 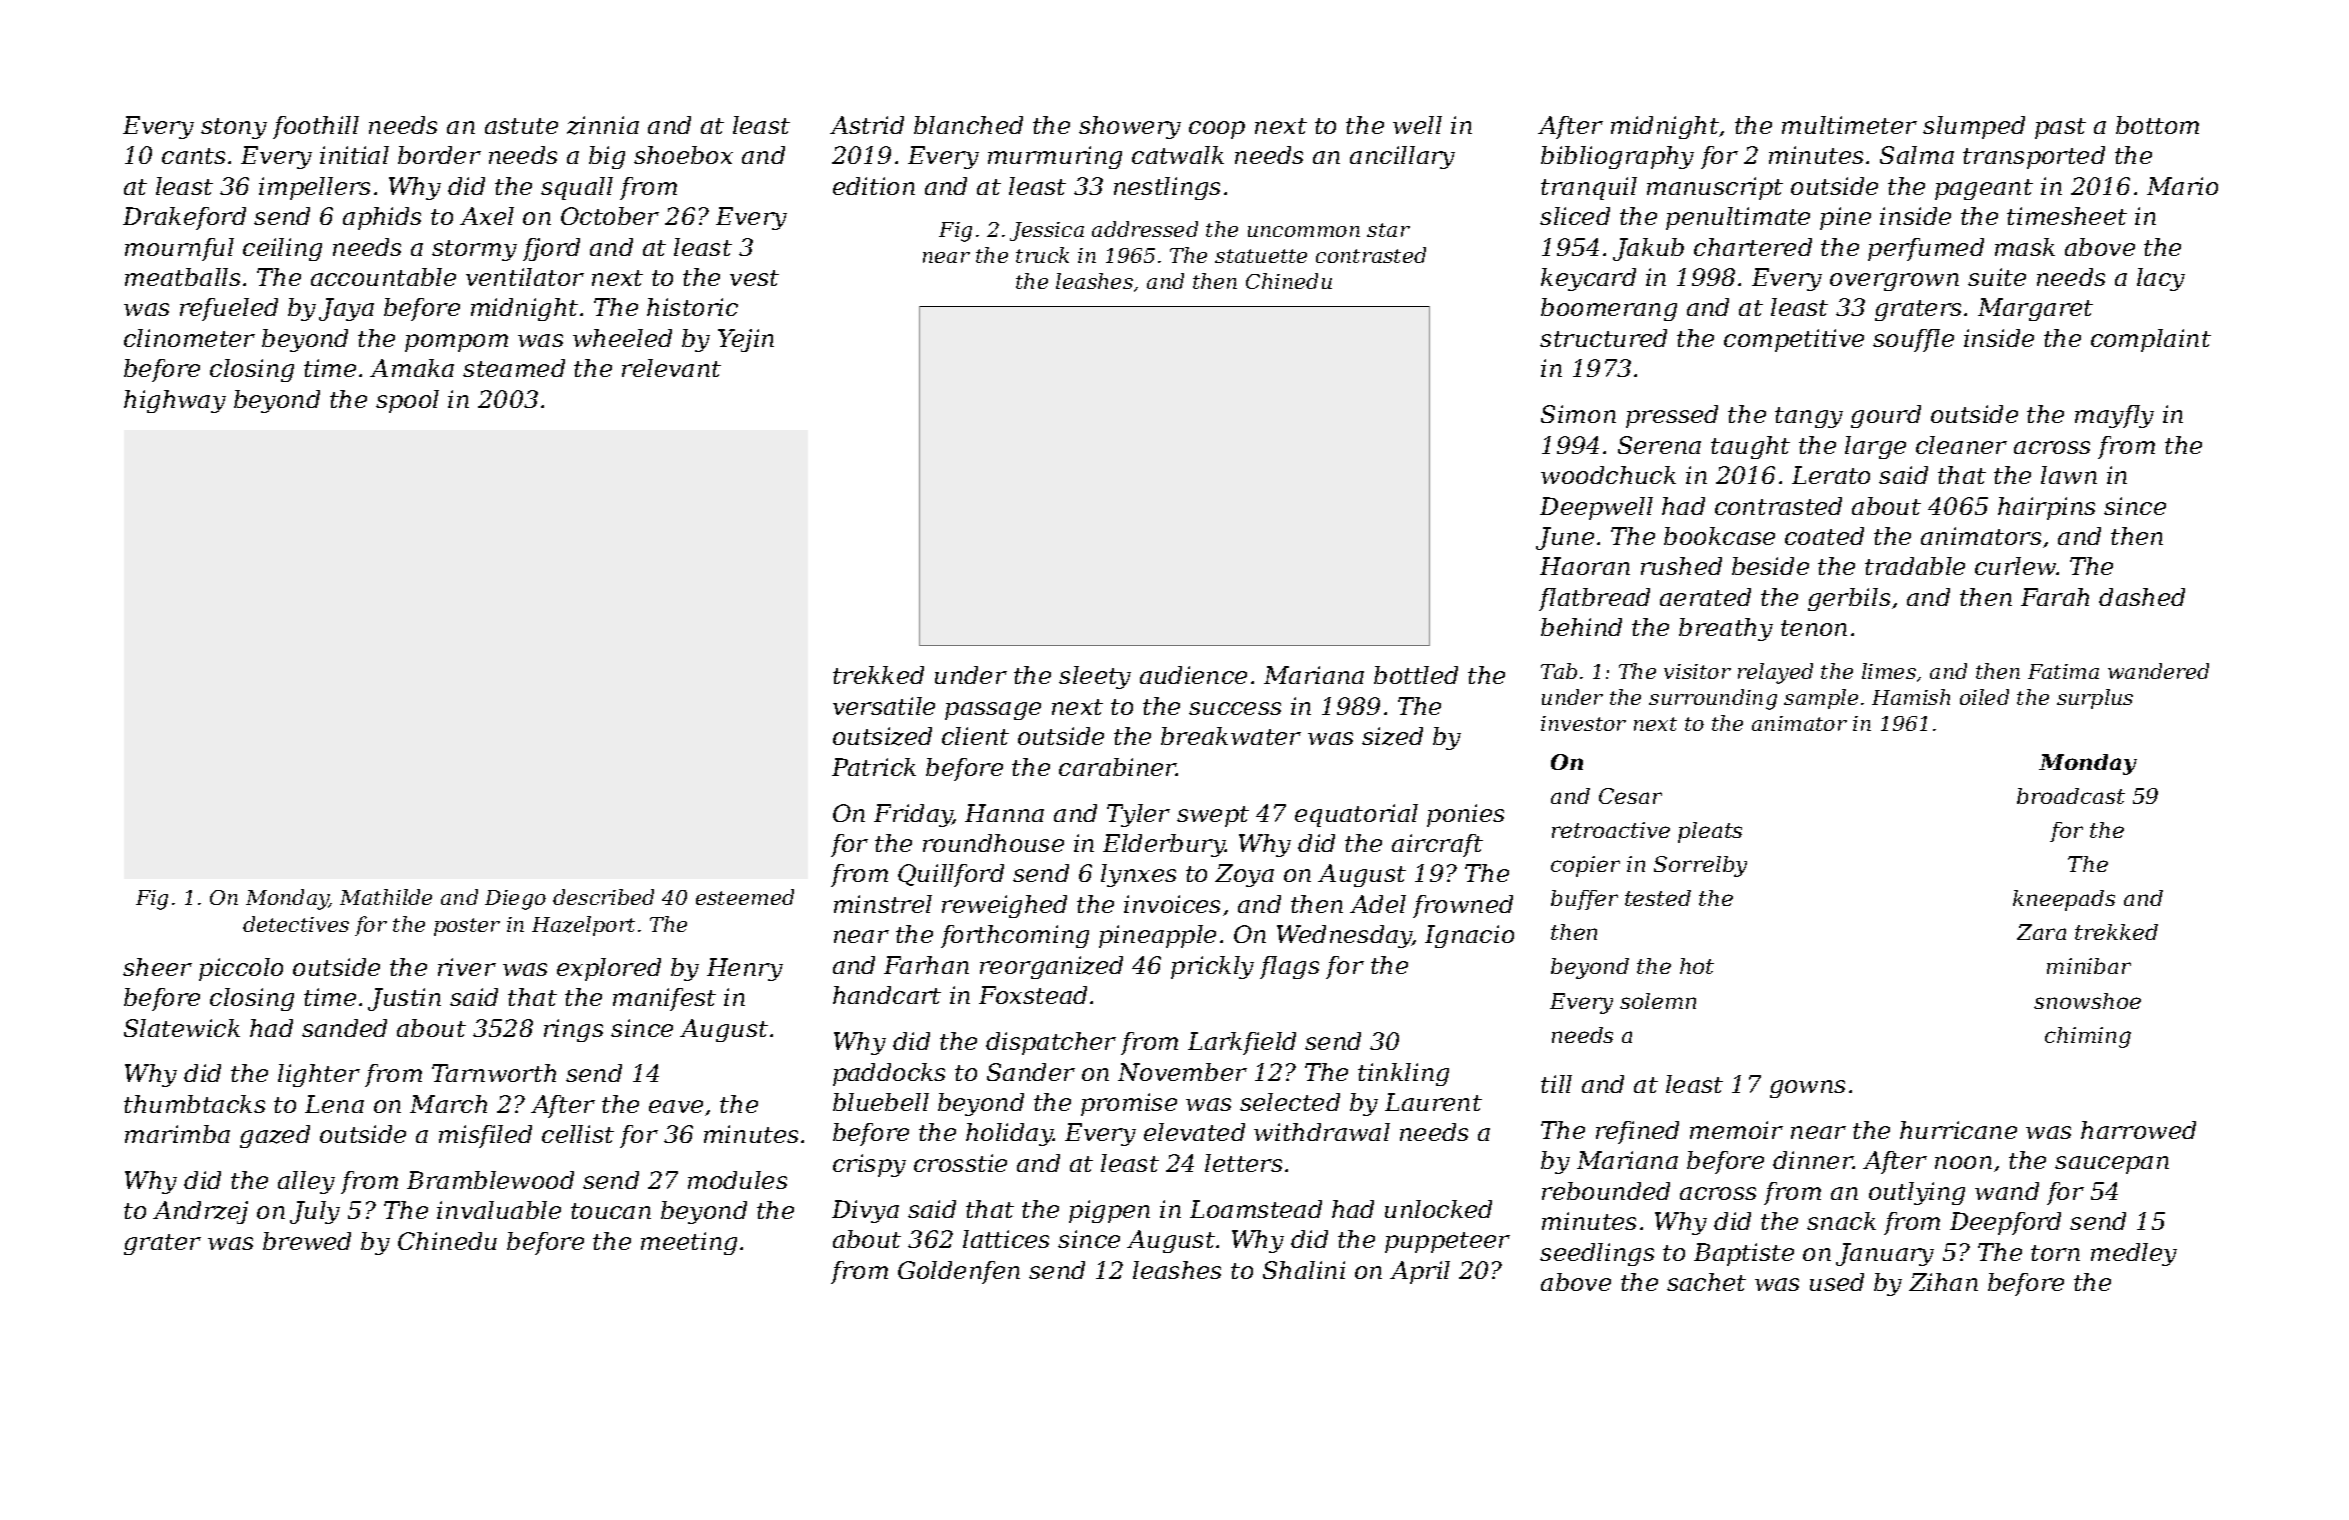 What do you see at coordinates (664, 999) in the image?
I see `manifest` at bounding box center [664, 999].
